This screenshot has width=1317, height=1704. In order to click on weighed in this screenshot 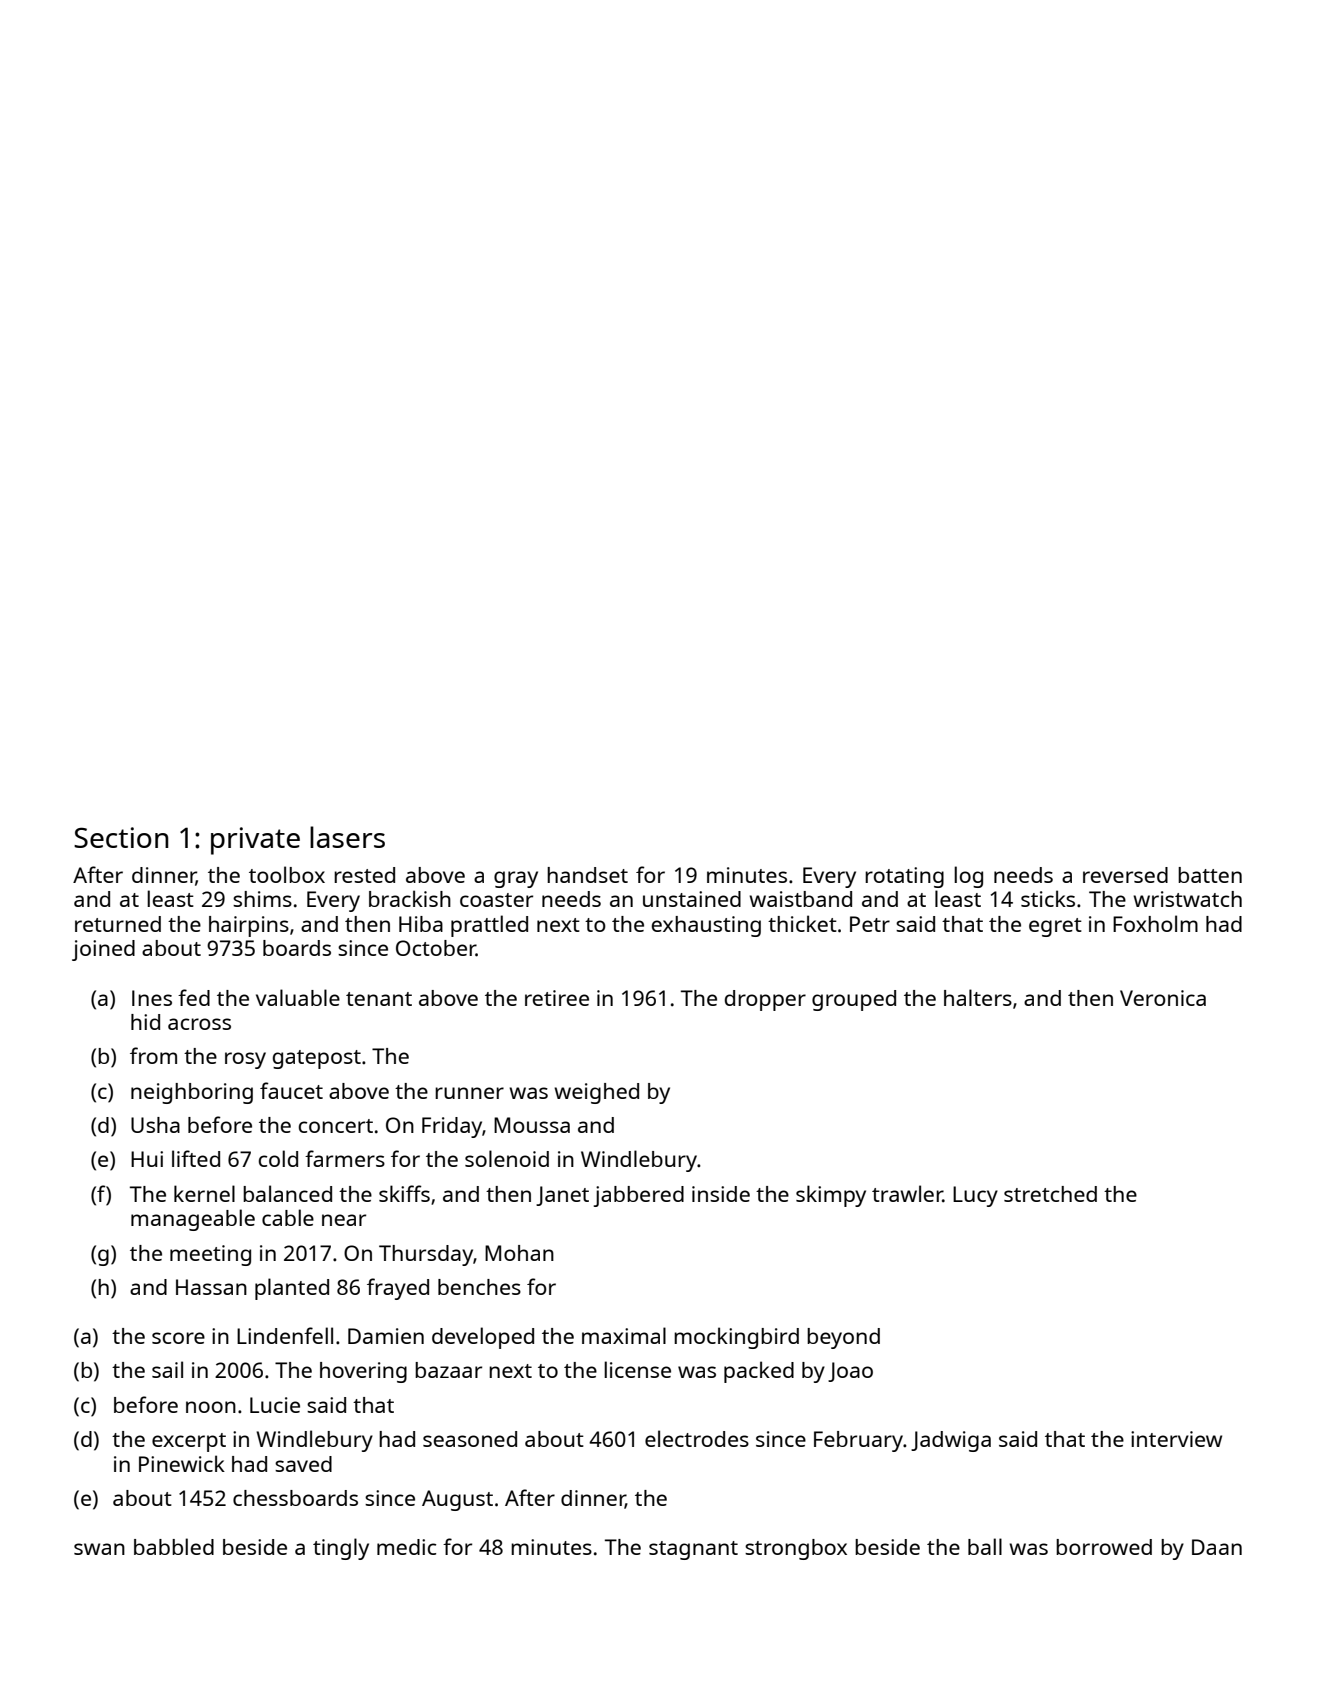, I will do `click(596, 1093)`.
